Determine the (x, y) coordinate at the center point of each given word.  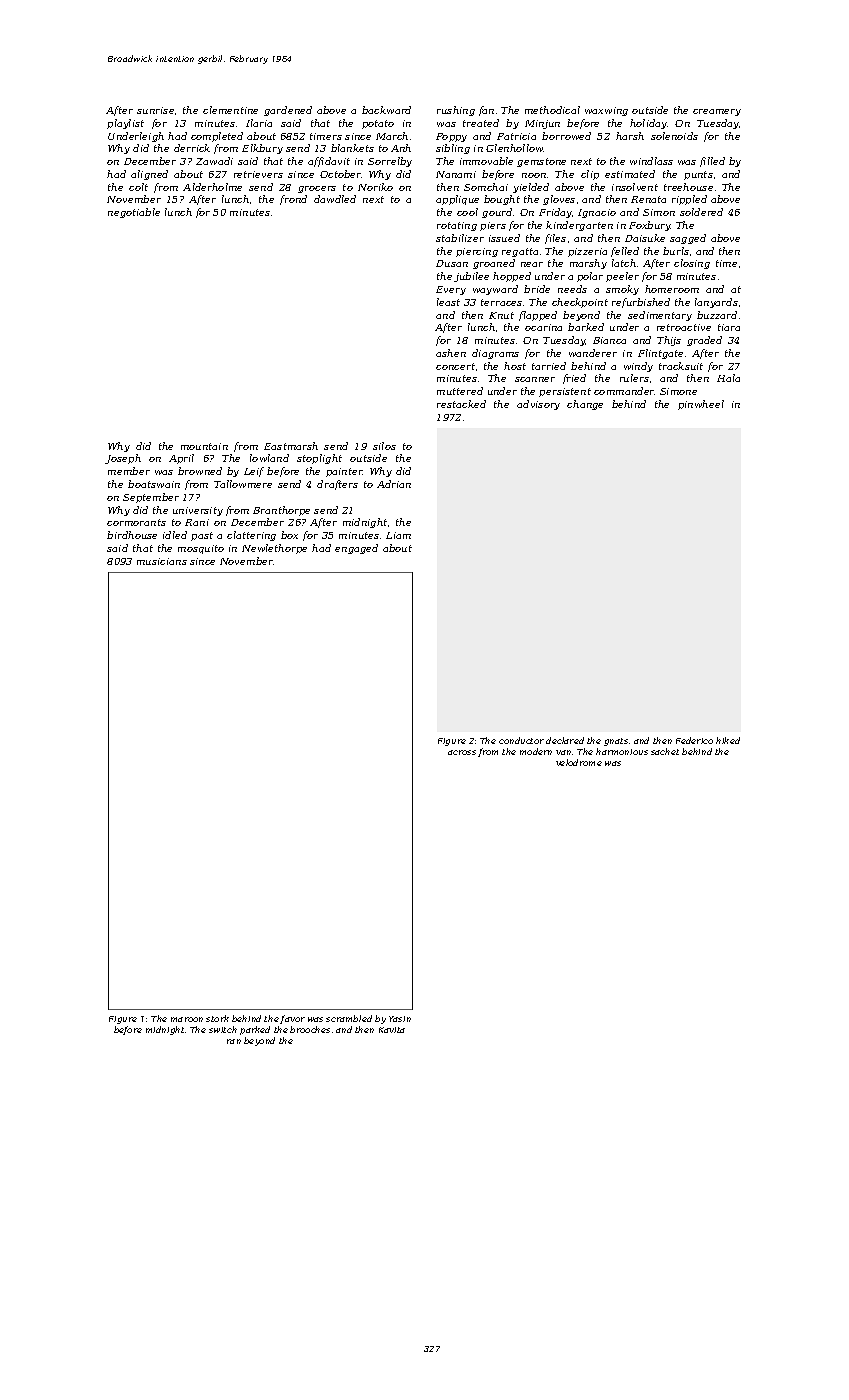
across (462, 752)
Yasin (400, 1019)
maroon (187, 1019)
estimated (630, 174)
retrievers (258, 174)
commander (624, 391)
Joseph (123, 459)
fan (486, 111)
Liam (398, 535)
